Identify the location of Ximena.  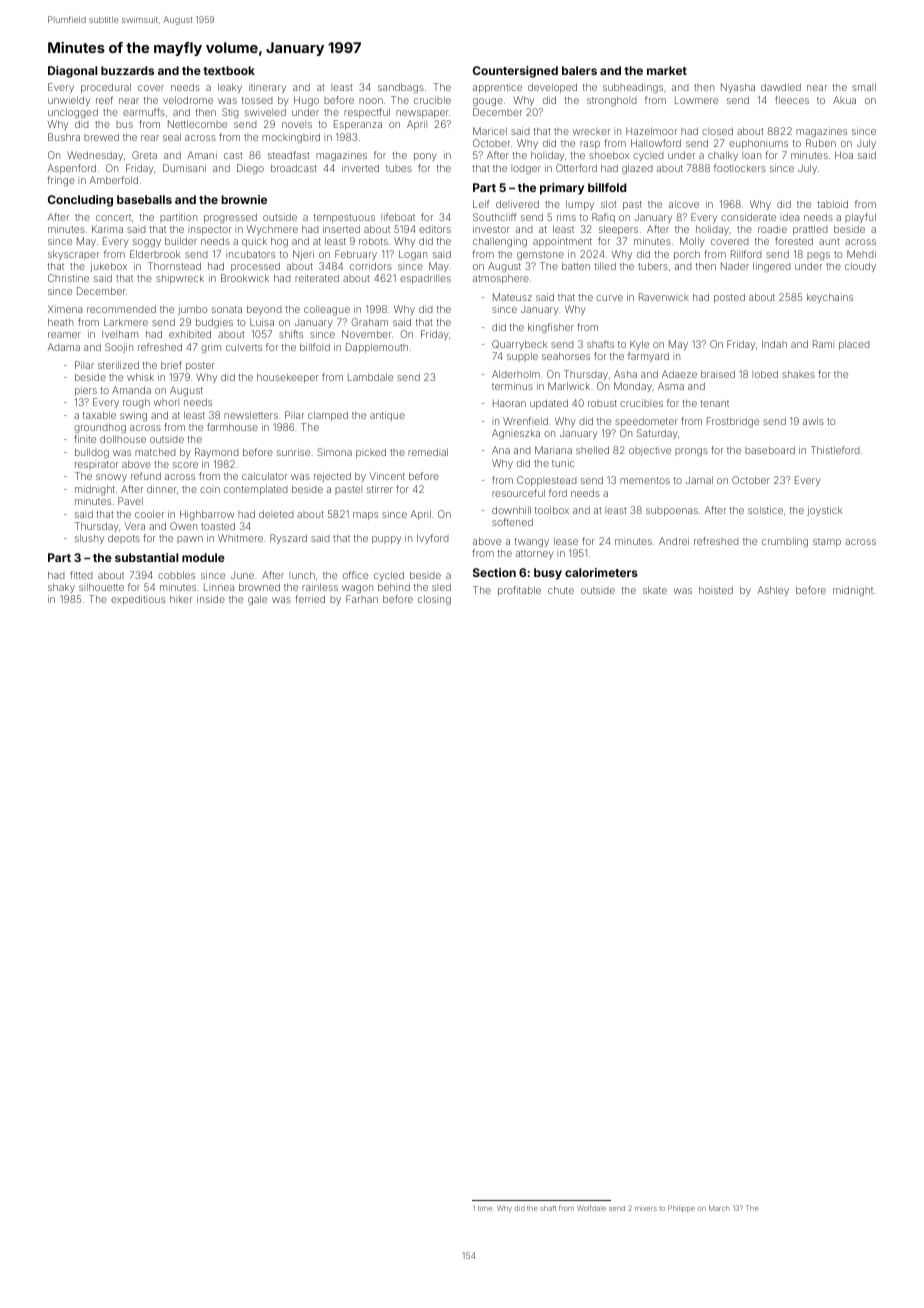
(65, 309).
